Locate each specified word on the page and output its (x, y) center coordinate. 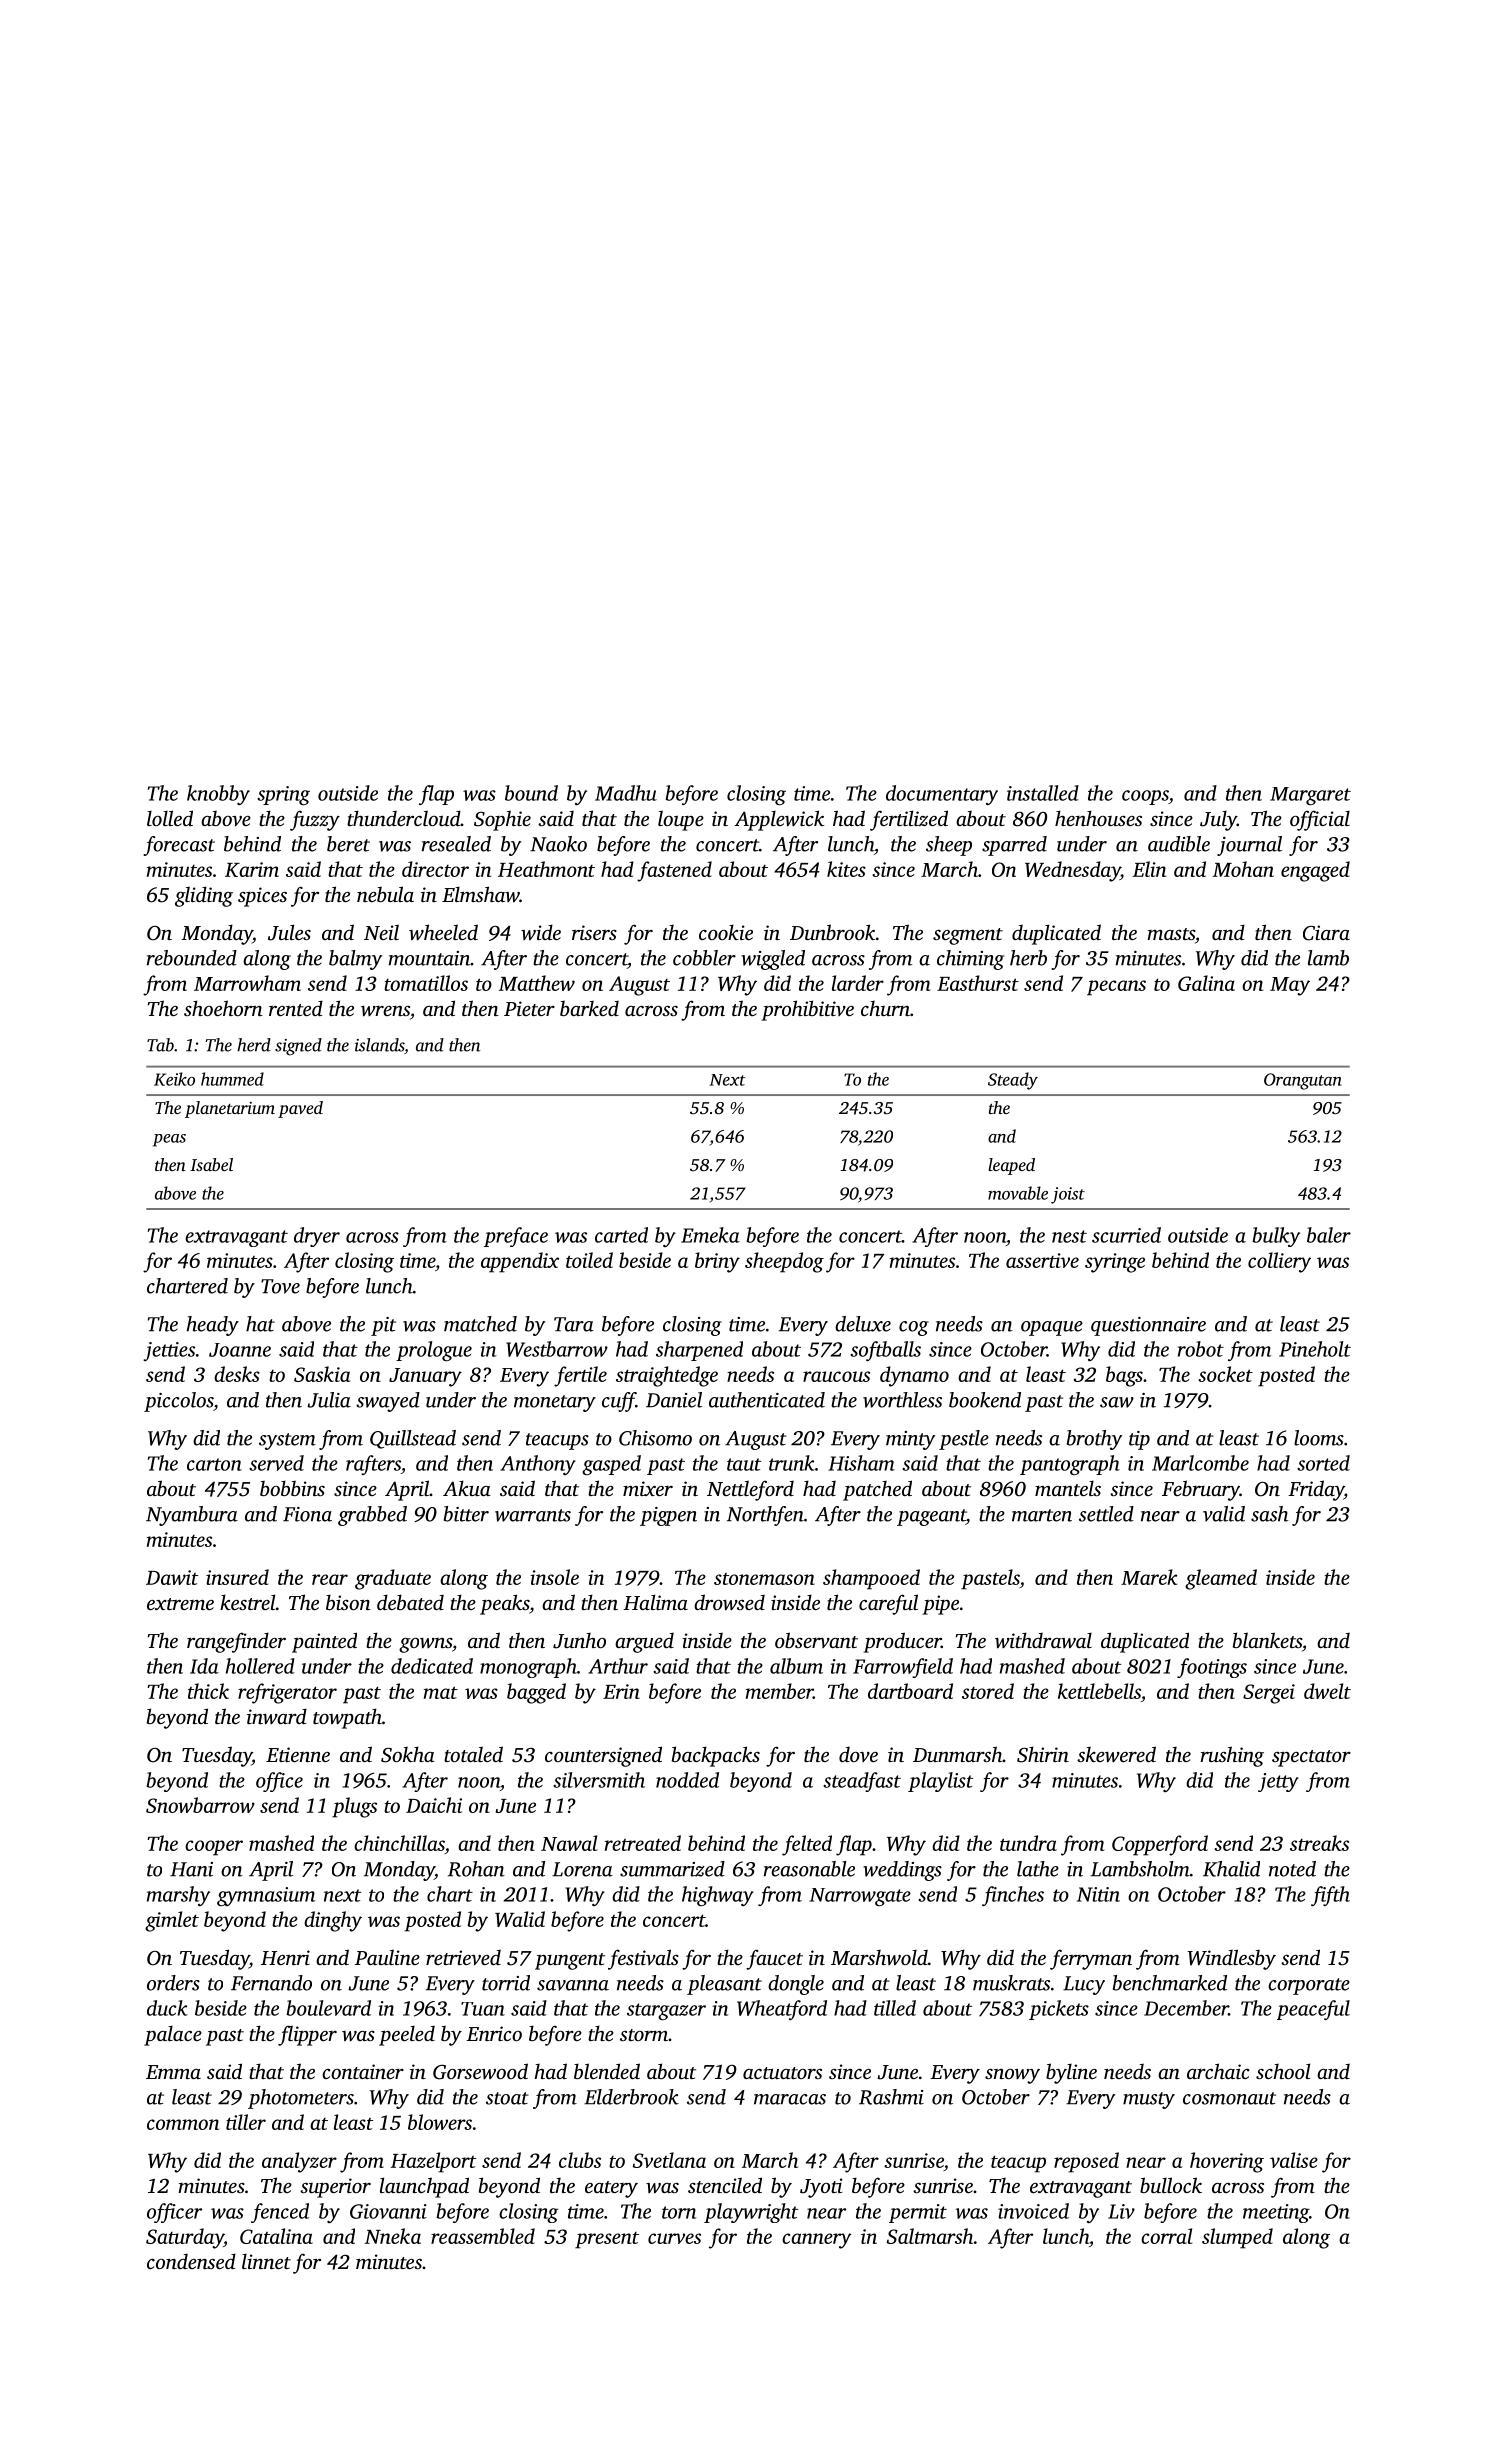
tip (1139, 1440)
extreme (180, 1604)
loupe (681, 820)
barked (589, 1008)
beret (348, 844)
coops (1145, 797)
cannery (817, 2241)
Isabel (211, 1164)
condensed (191, 2261)
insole (554, 1577)
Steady (1013, 1081)
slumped (1237, 2238)
